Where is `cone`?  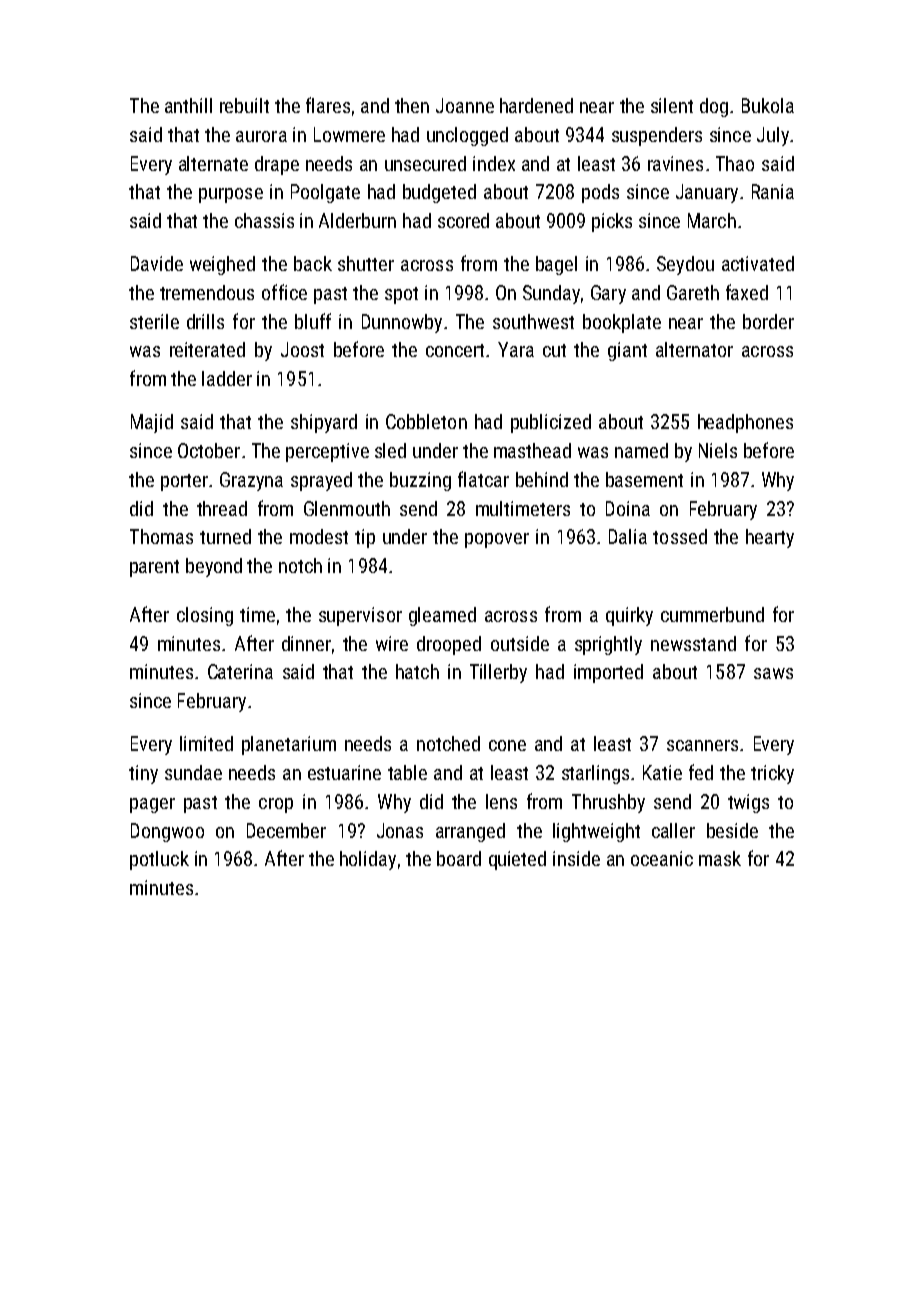
cone is located at coordinates (507, 745).
